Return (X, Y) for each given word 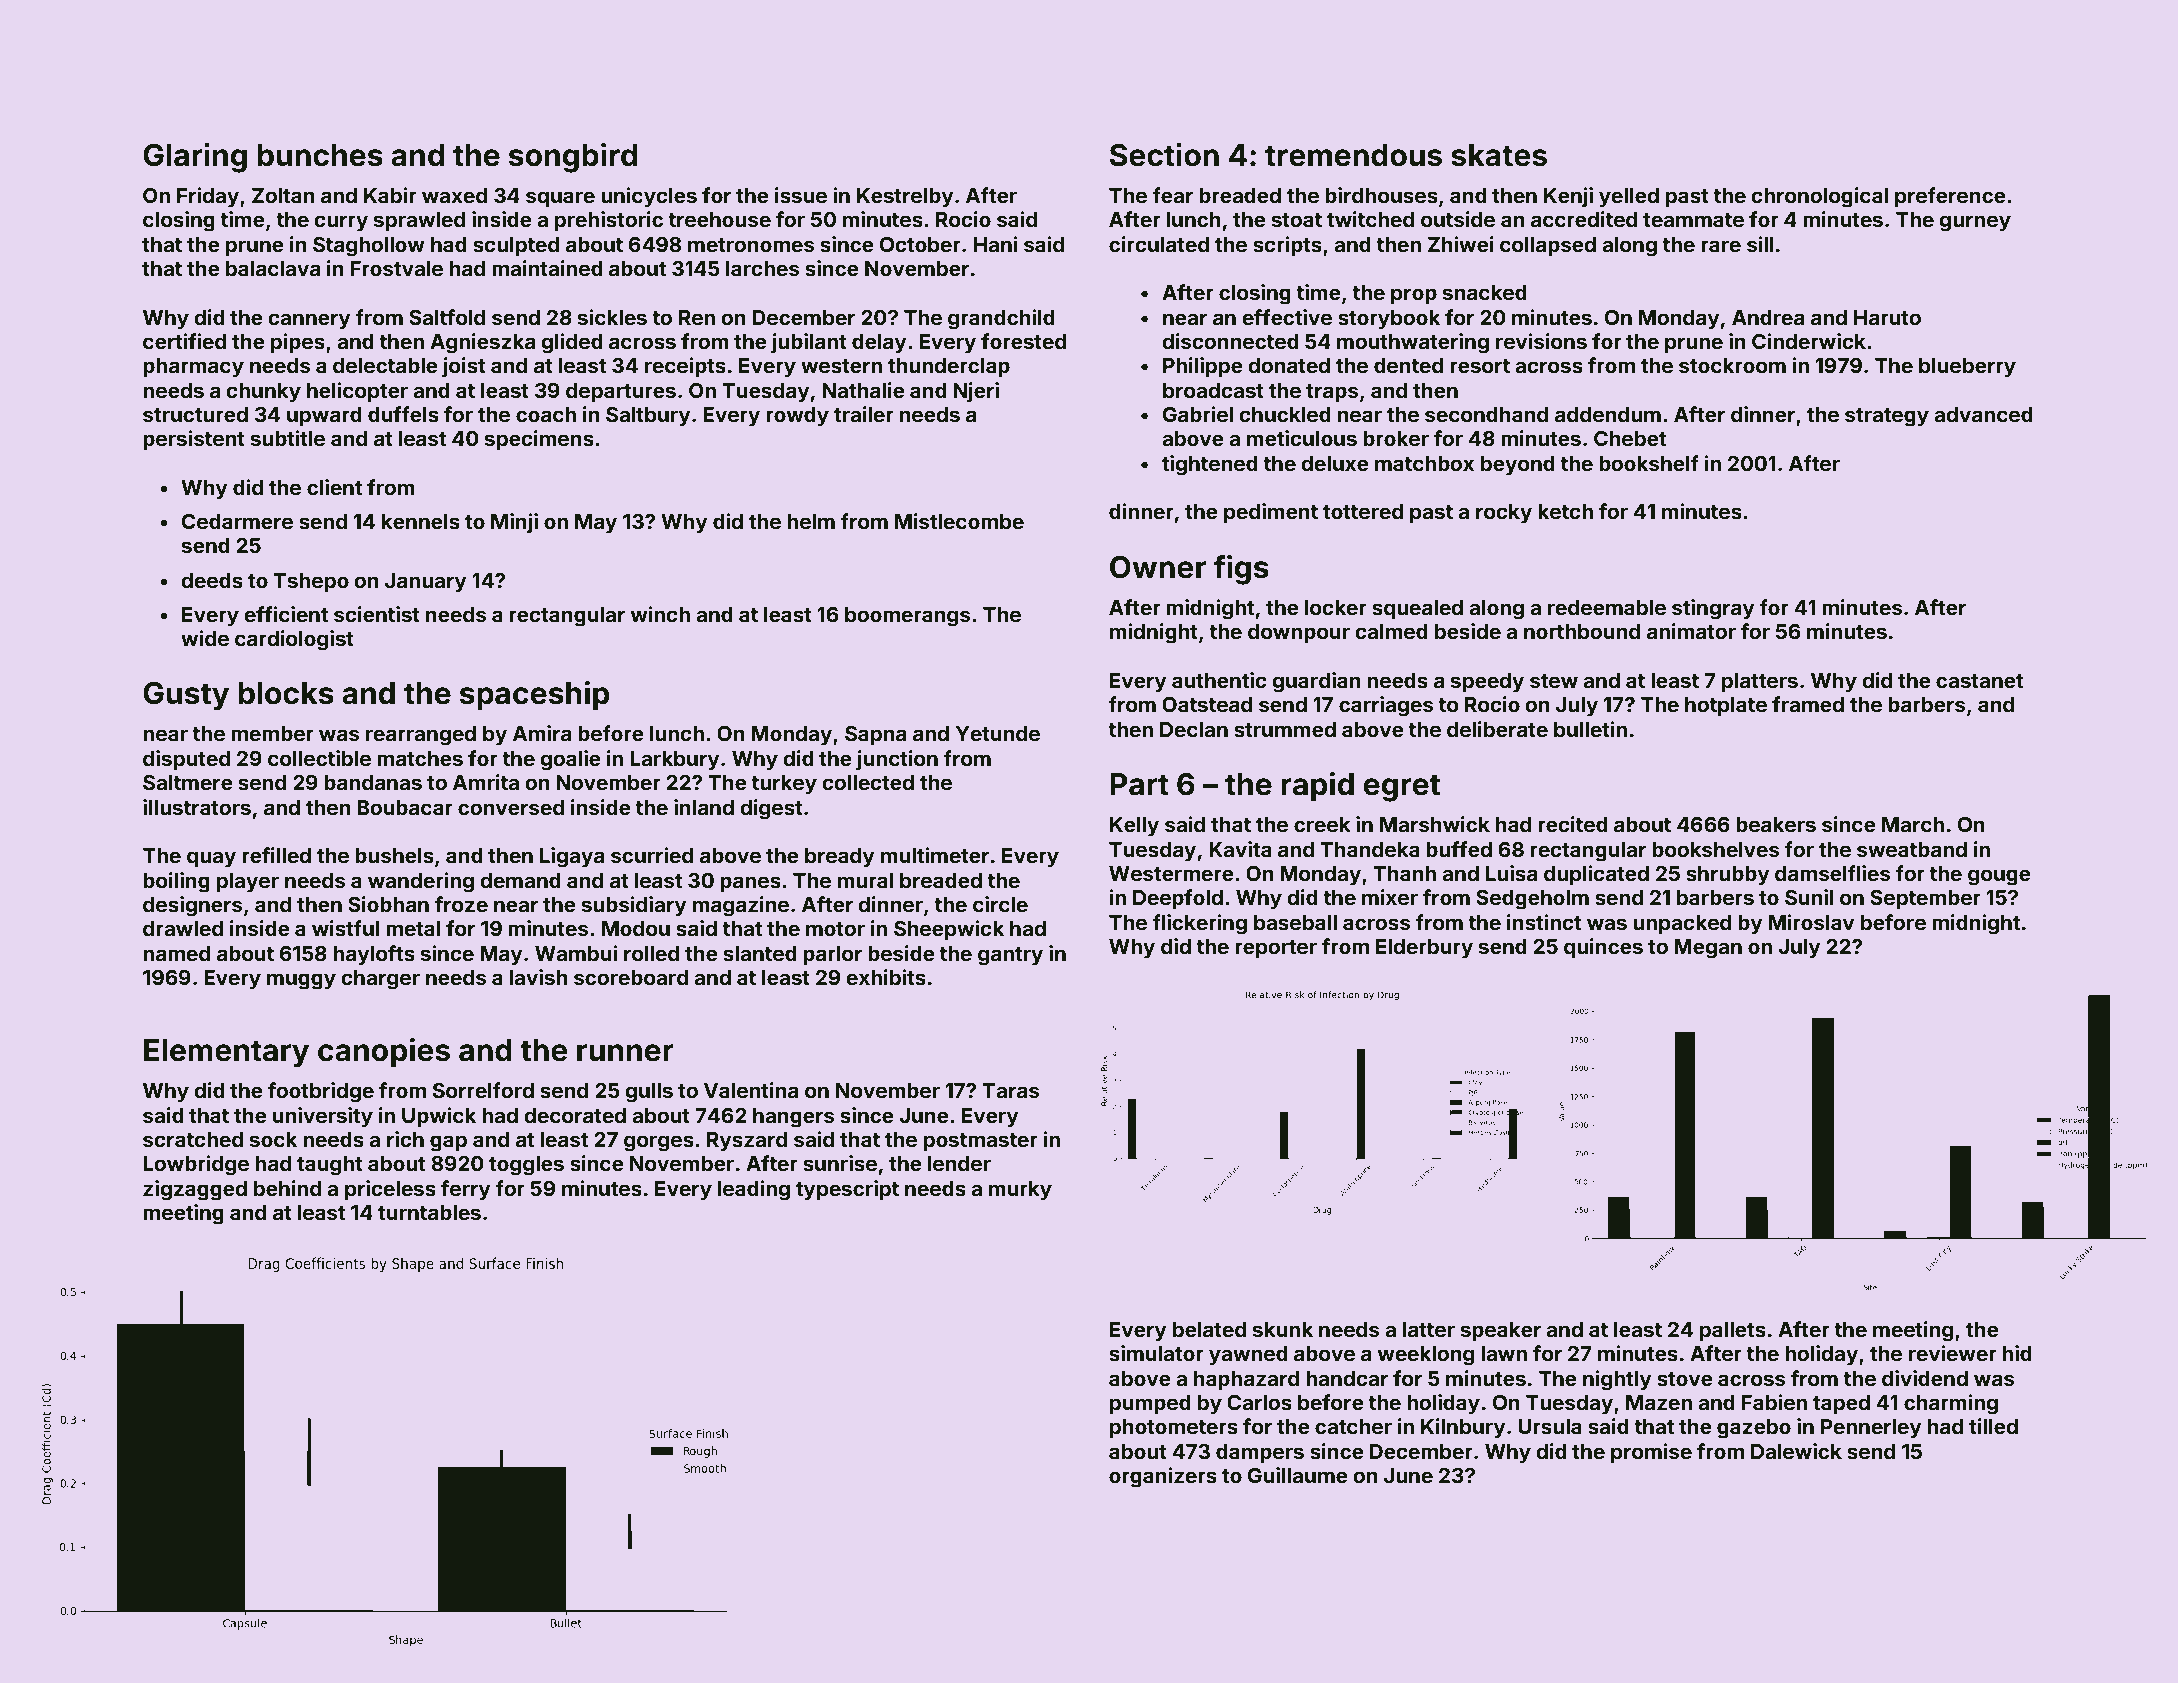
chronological (1819, 197)
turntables (429, 1212)
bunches (320, 155)
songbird (573, 158)
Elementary (226, 1053)
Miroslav (1811, 922)
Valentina (751, 1090)
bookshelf (1649, 463)
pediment (1271, 513)
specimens (539, 440)
